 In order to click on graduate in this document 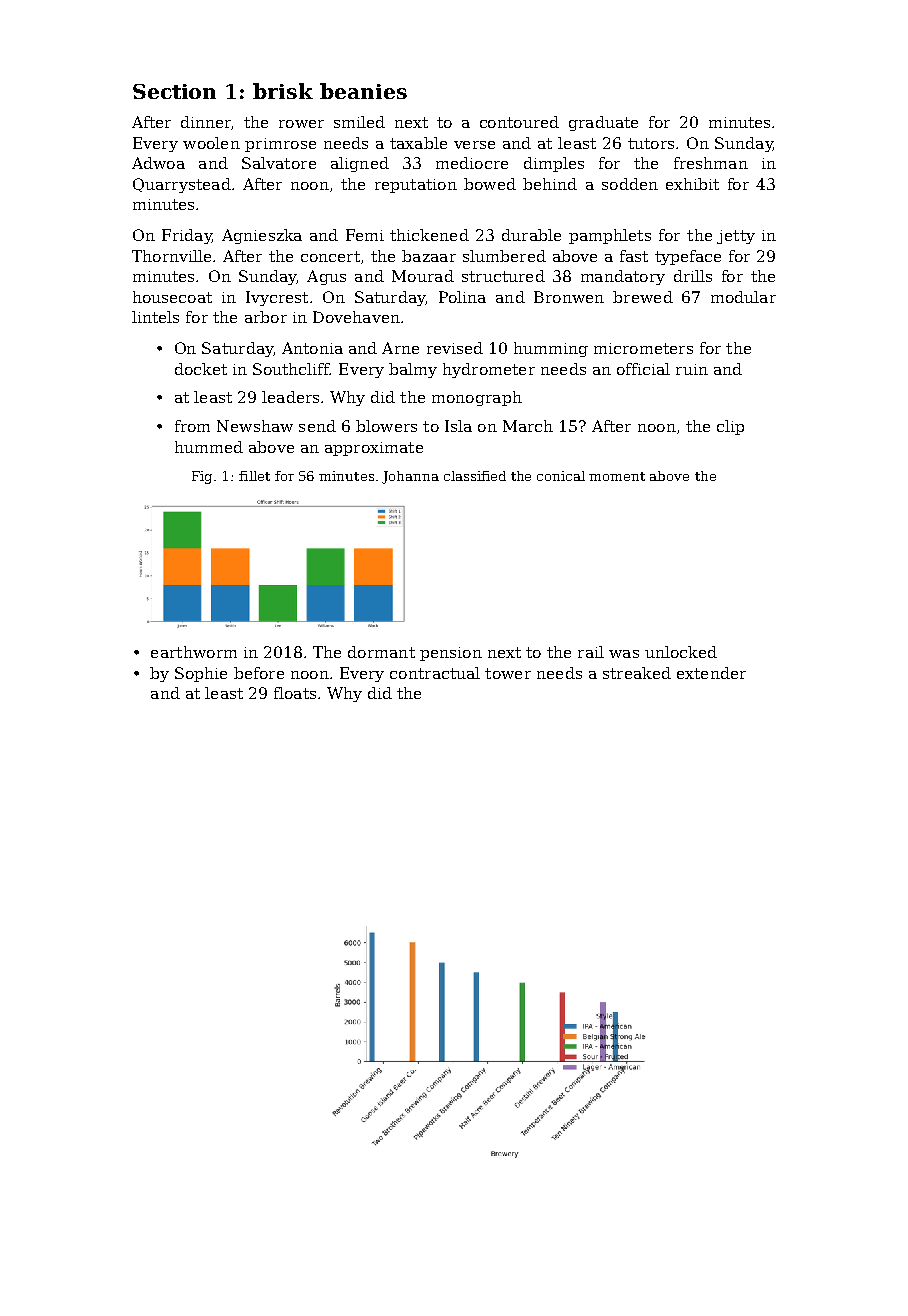, I will do `click(603, 123)`.
